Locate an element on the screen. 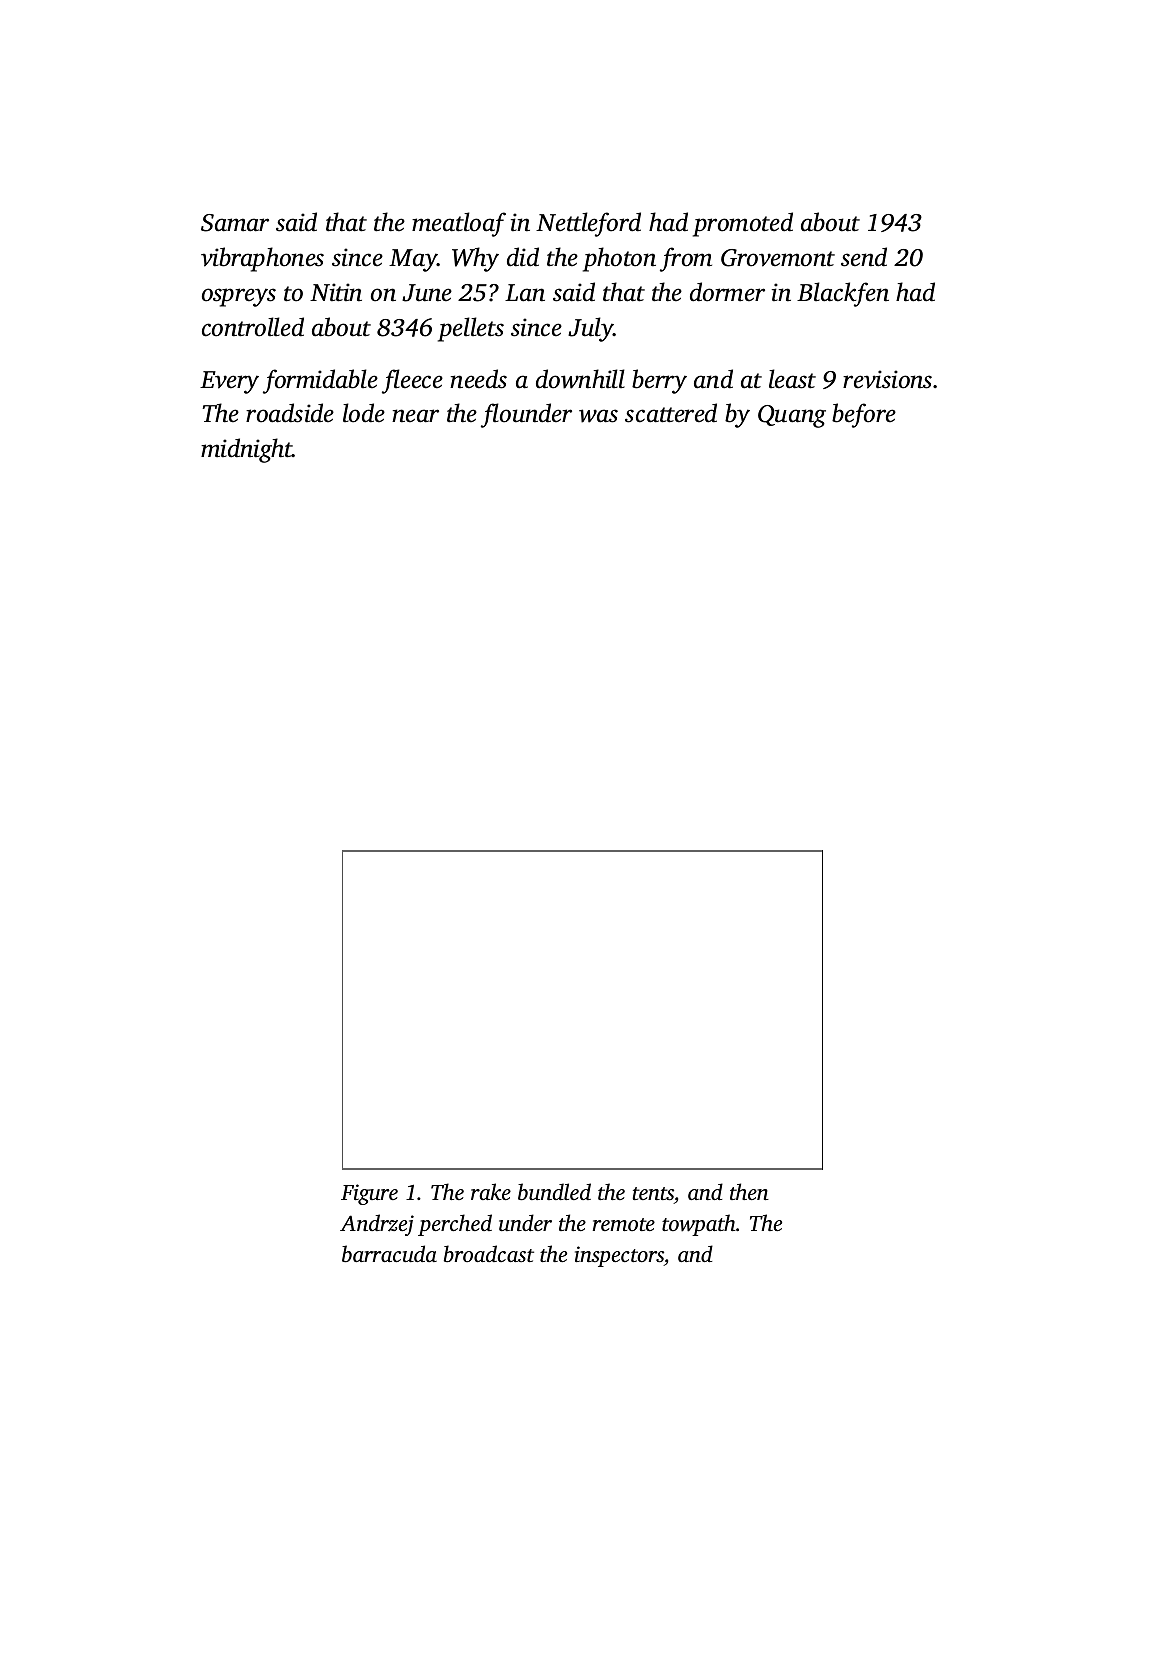  photon is located at coordinates (619, 259).
